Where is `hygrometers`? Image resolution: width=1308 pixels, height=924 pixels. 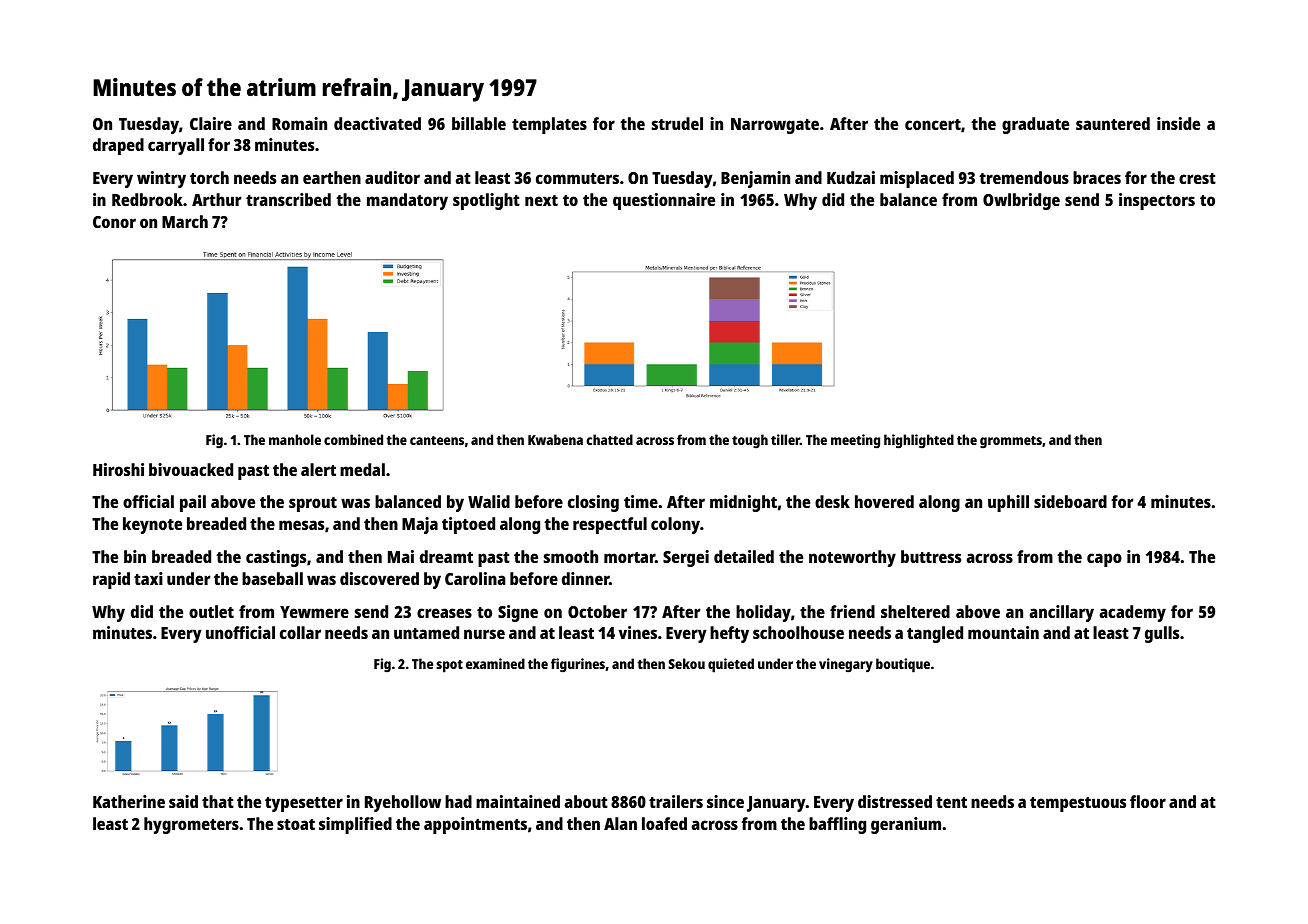
hygrometers is located at coordinates (191, 825).
